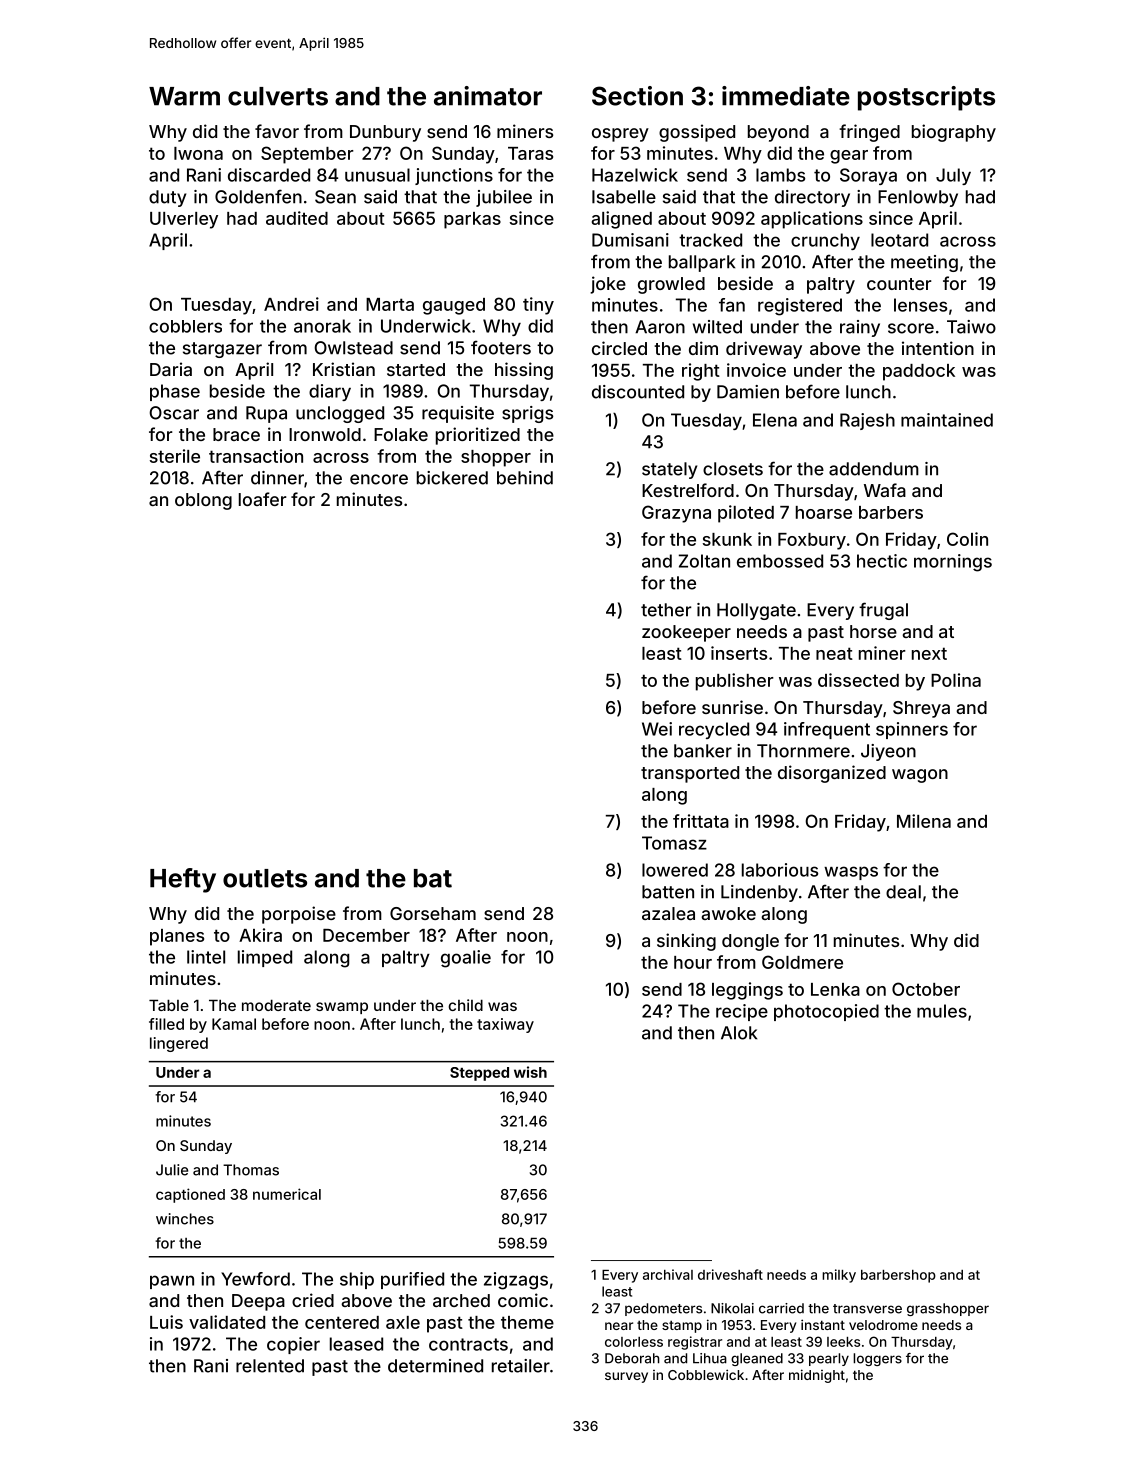 The image size is (1145, 1482). What do you see at coordinates (325, 434) in the page?
I see `Ironwold` at bounding box center [325, 434].
